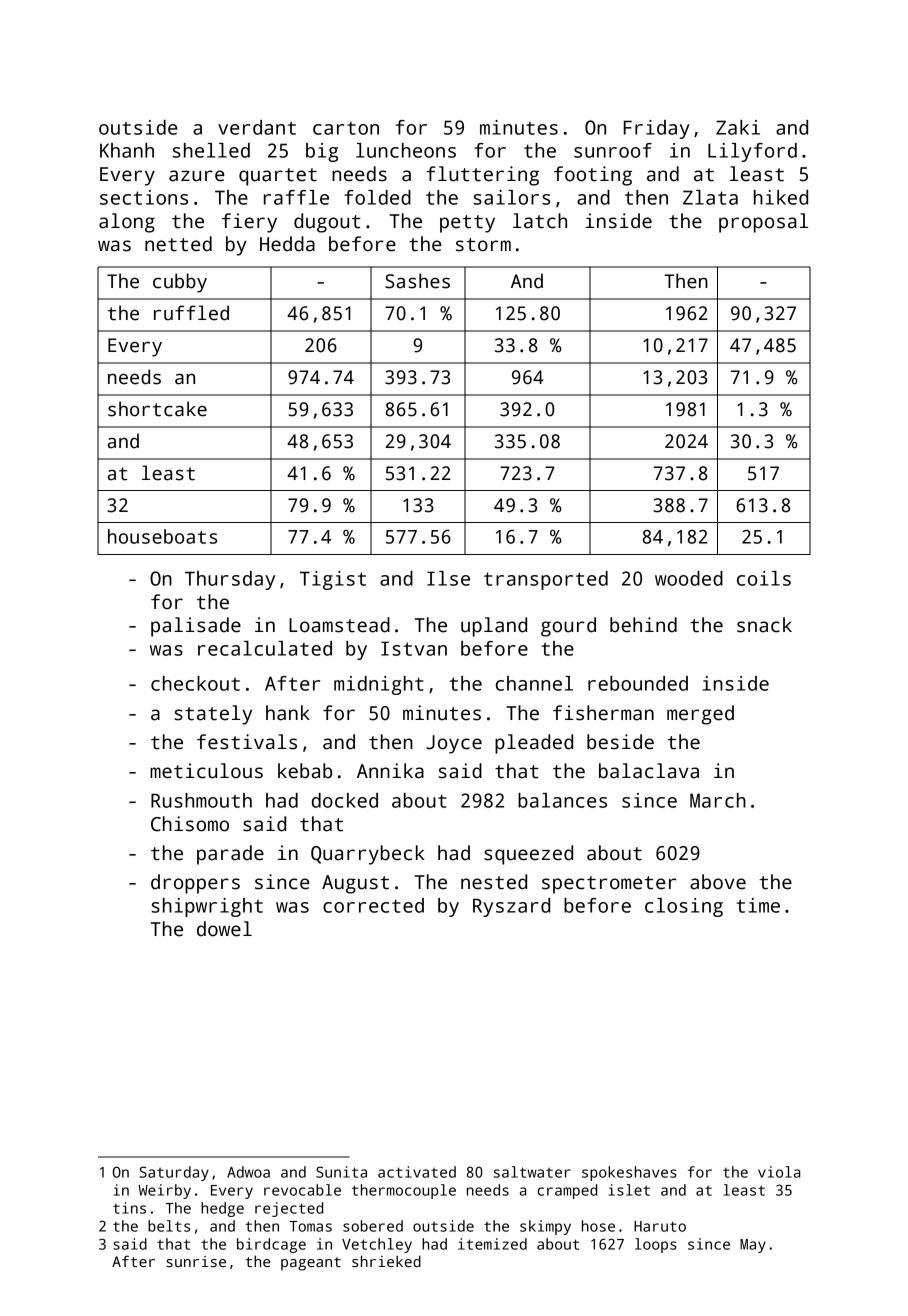 Image resolution: width=908 pixels, height=1316 pixels. Describe the element at coordinates (339, 625) in the screenshot. I see `Loamstead` at that location.
